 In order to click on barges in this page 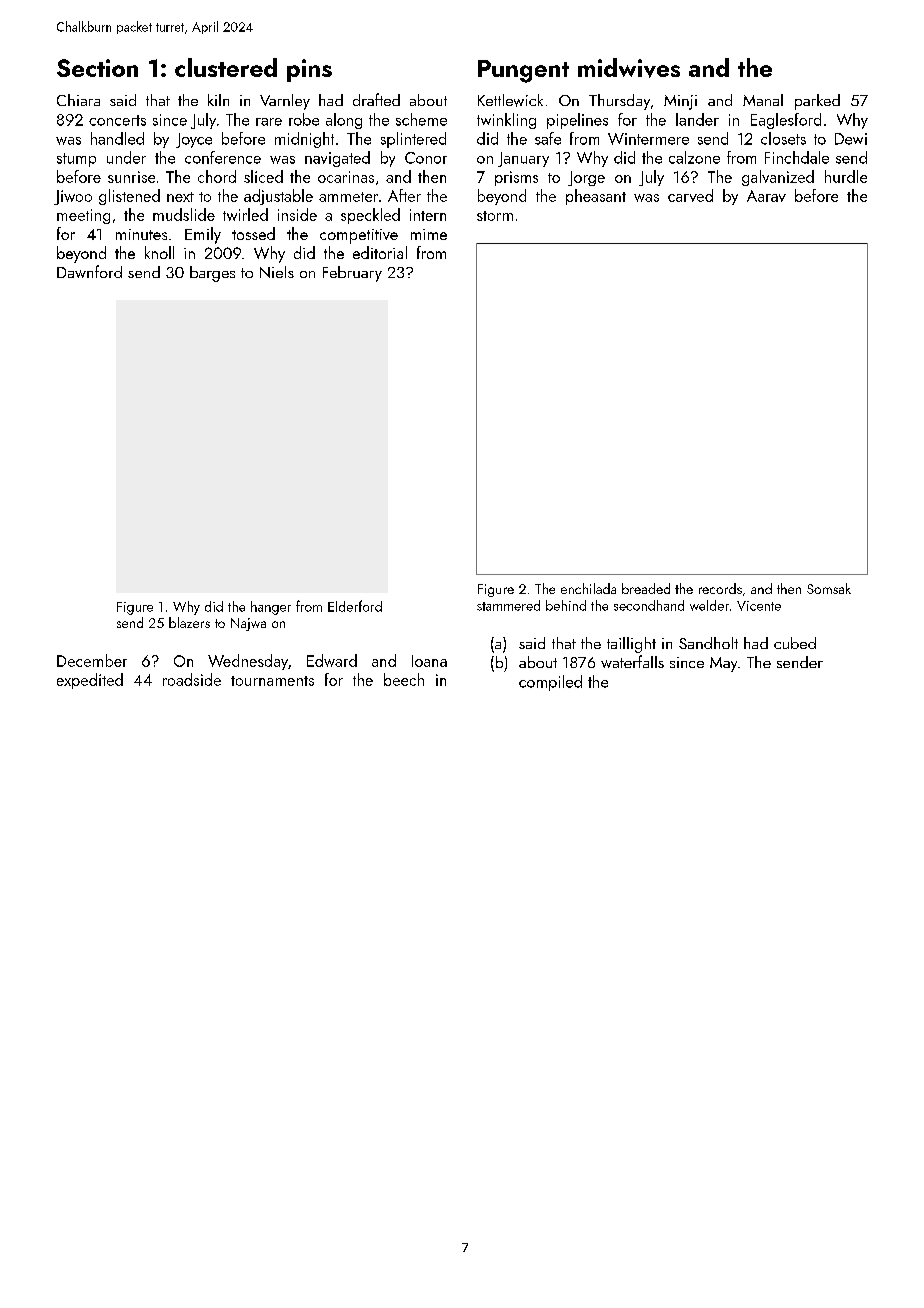, I will do `click(212, 274)`.
